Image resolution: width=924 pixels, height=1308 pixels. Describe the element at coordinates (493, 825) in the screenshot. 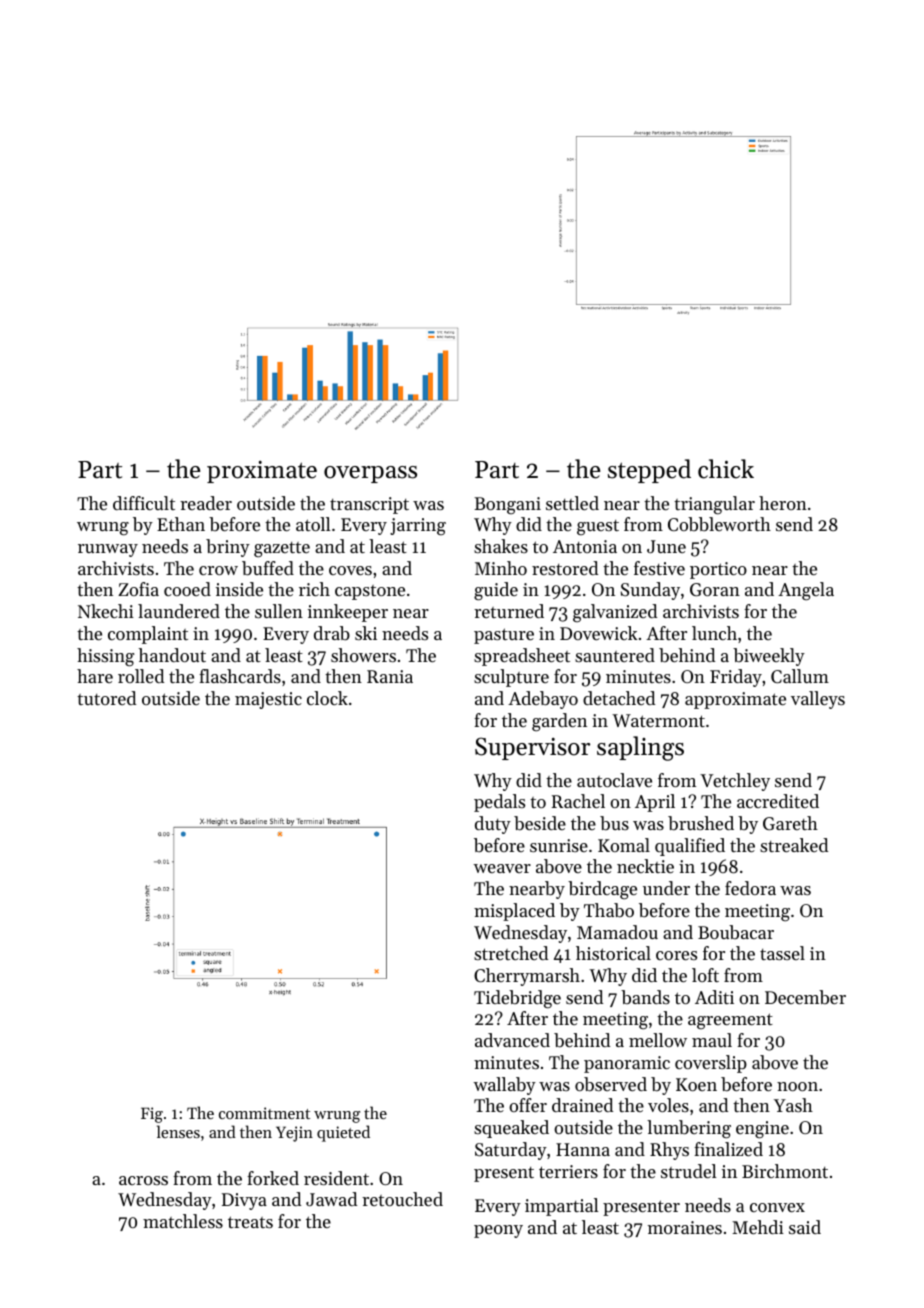

I see `duty` at that location.
